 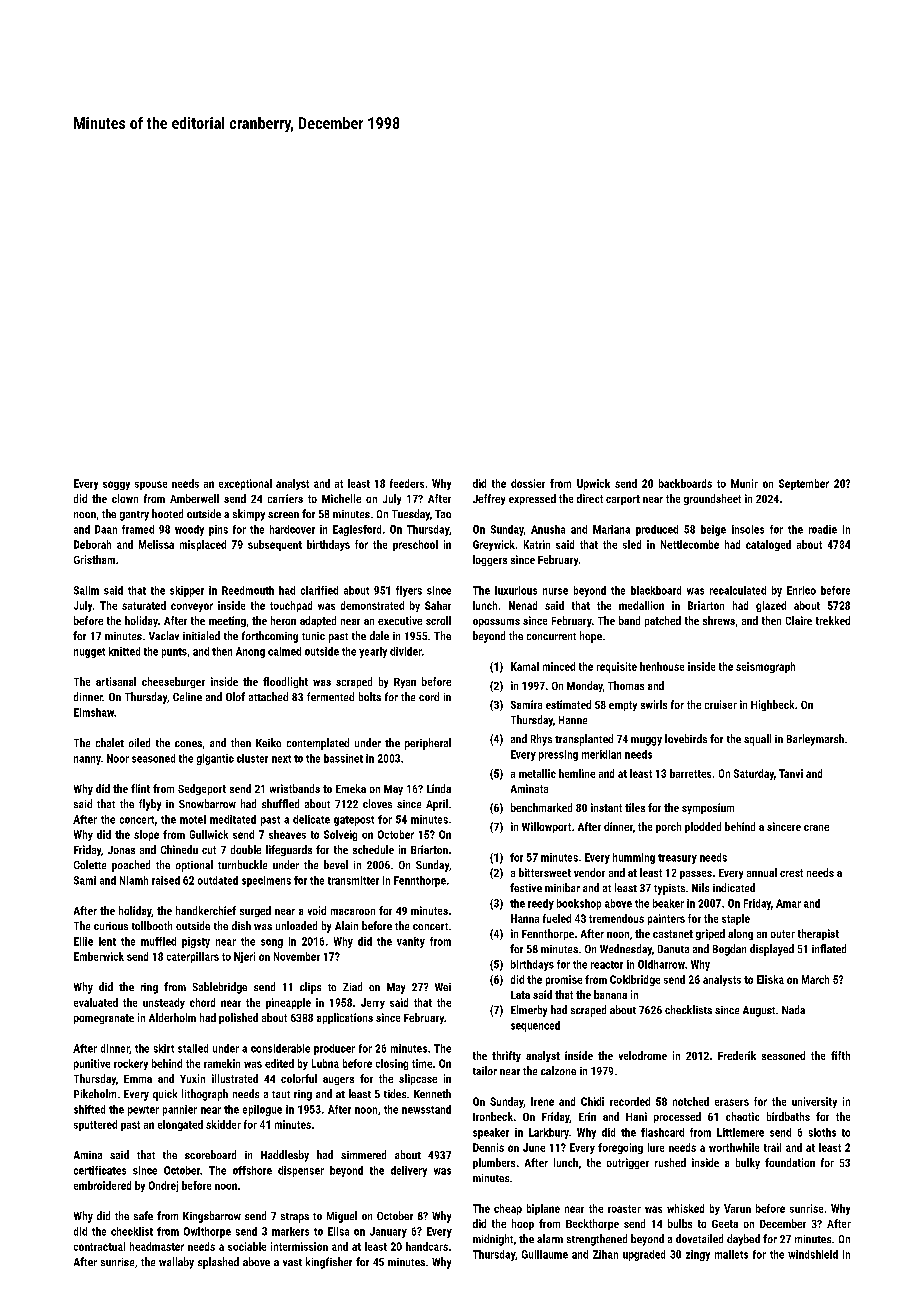 I want to click on plodded, so click(x=703, y=827).
